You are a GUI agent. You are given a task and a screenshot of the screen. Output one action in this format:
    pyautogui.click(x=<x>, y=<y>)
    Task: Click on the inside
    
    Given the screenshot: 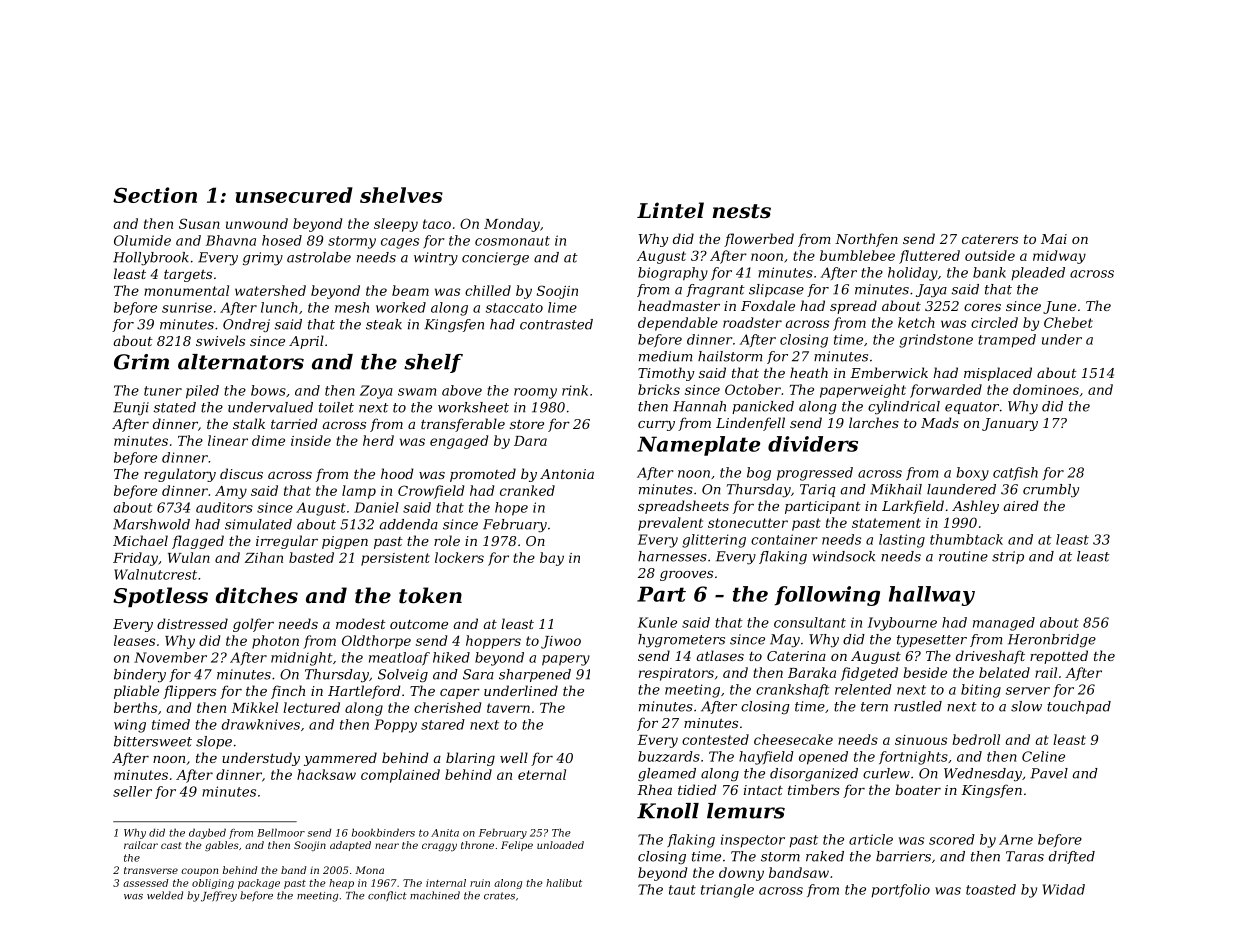 What is the action you would take?
    pyautogui.click(x=311, y=440)
